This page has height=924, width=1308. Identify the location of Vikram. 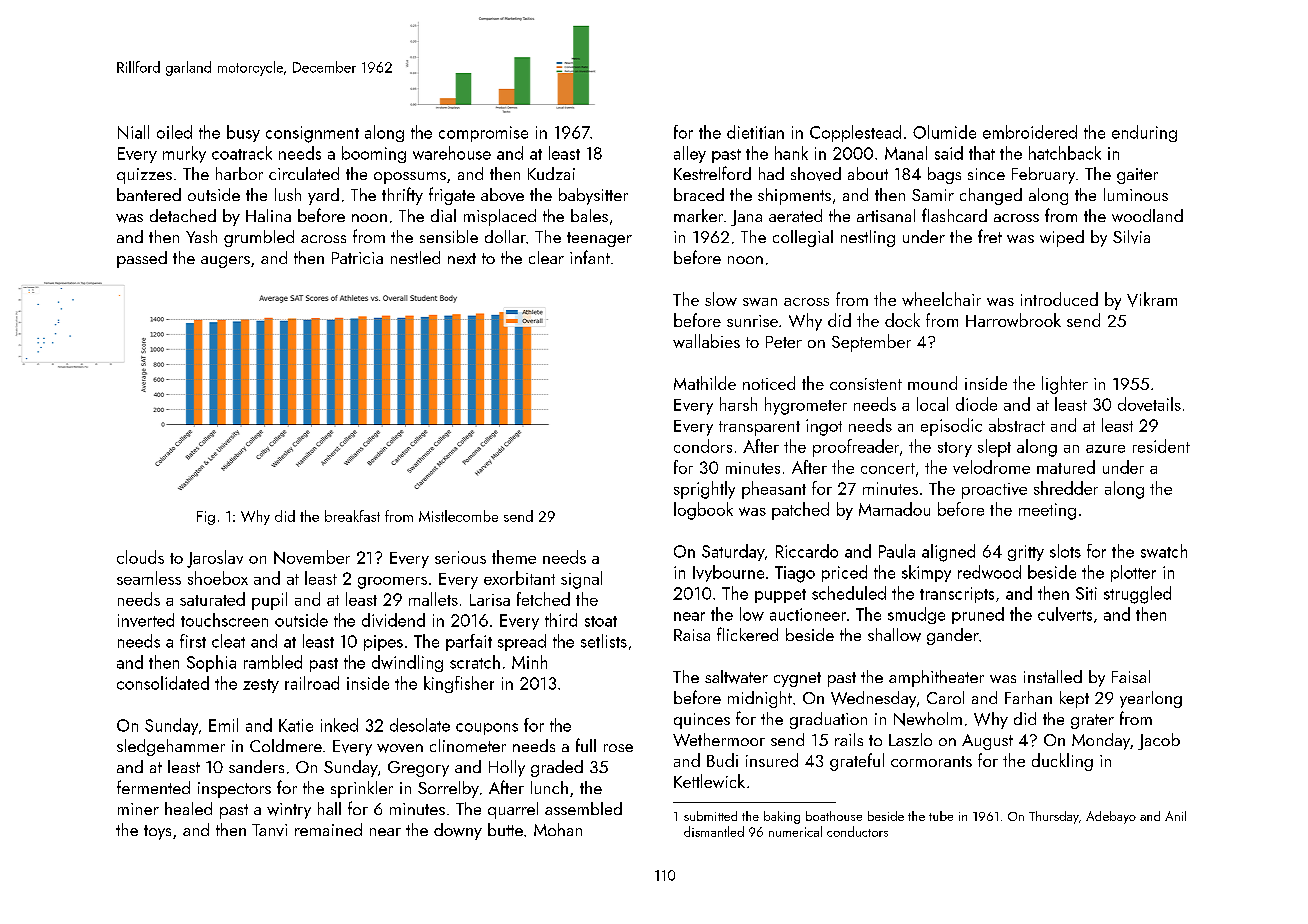
(1152, 299).
